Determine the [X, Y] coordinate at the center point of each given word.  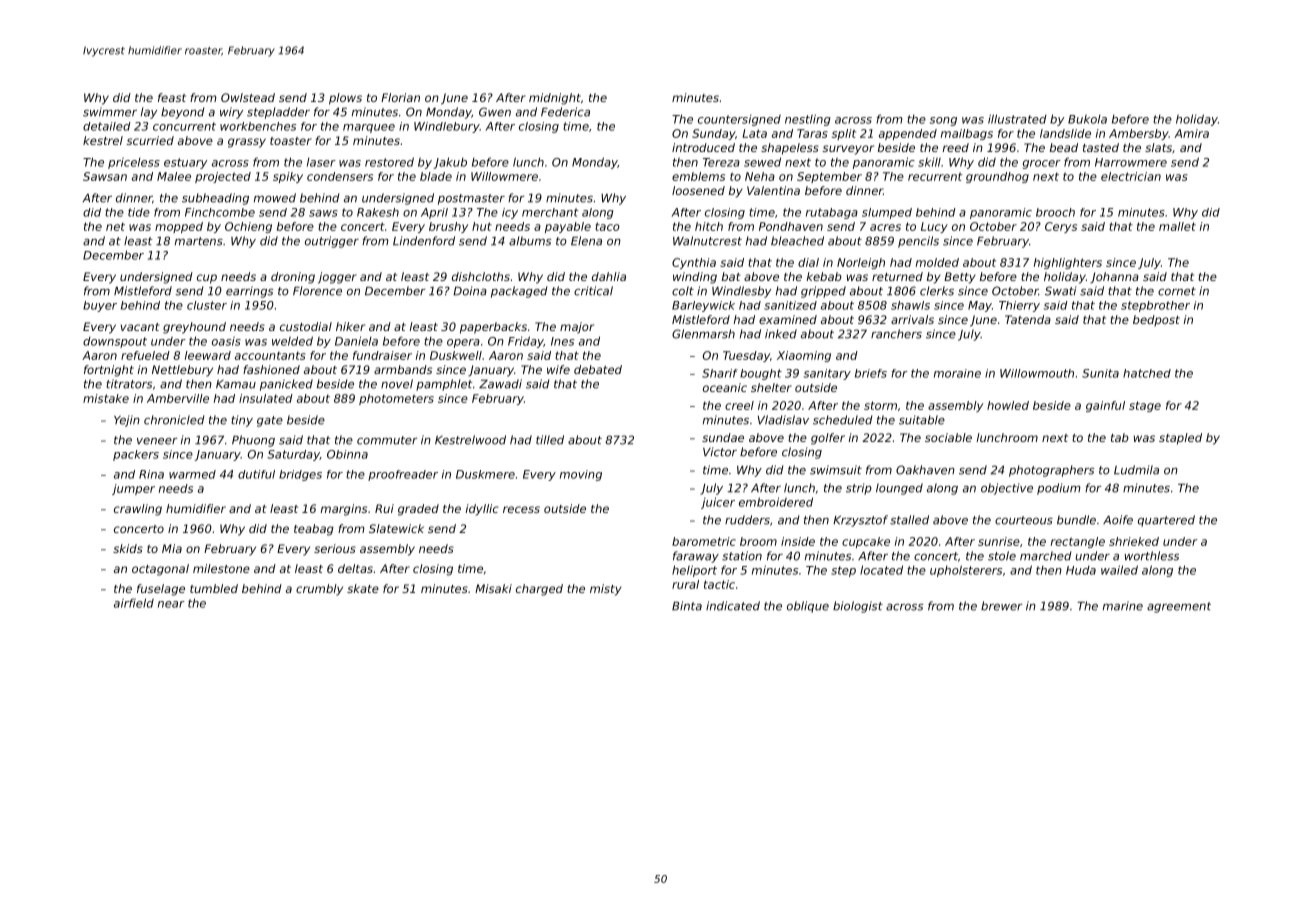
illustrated [1017, 119]
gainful [1105, 406]
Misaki [493, 588]
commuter [387, 440]
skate [363, 588]
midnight [555, 99]
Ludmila [1136, 470]
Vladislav [783, 420]
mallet [1177, 226]
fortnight [109, 371]
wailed [1119, 570]
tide [139, 212]
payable [568, 227]
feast [172, 97]
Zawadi [500, 384]
